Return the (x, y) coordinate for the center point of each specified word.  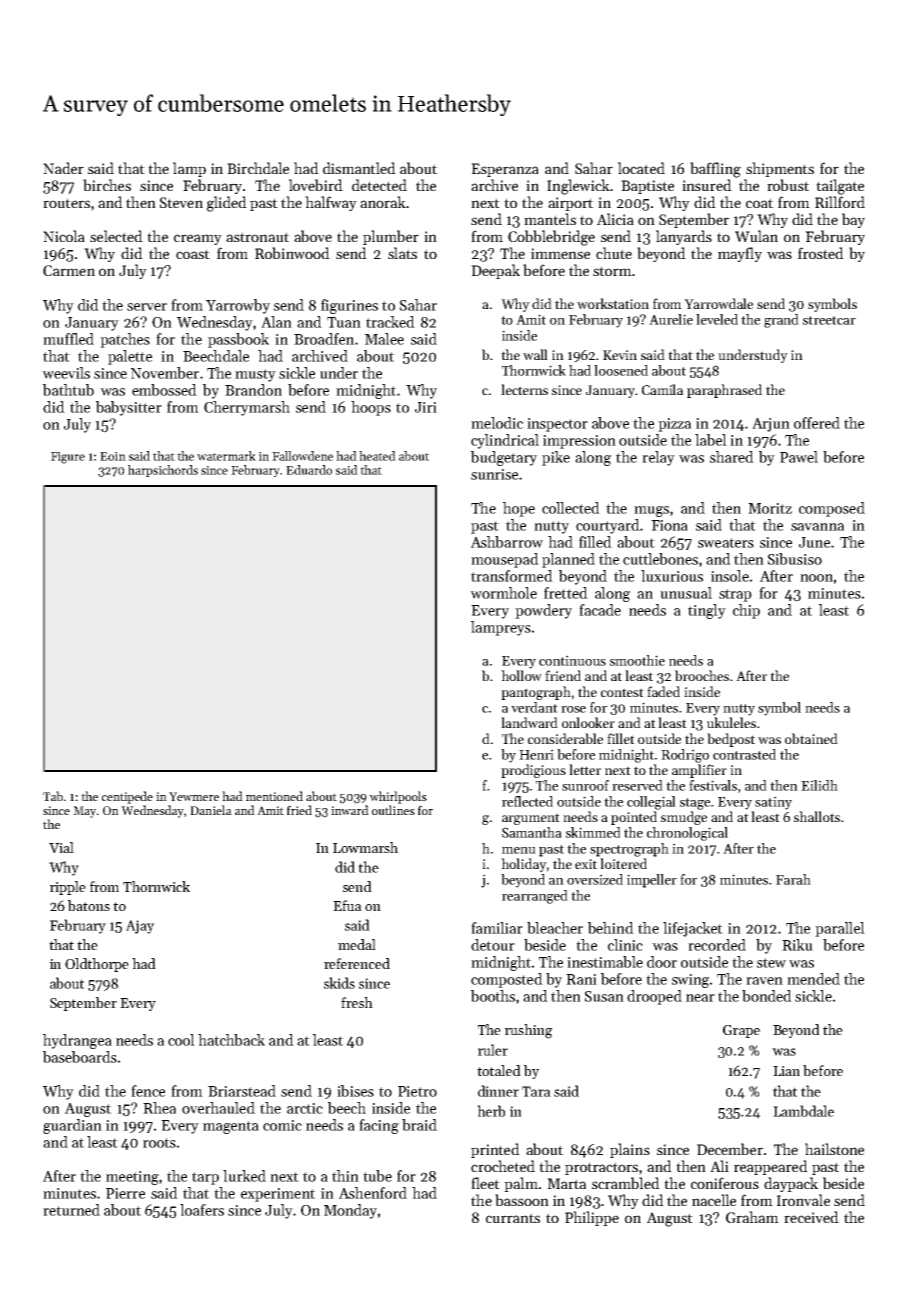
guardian (72, 1126)
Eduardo (309, 470)
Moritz (770, 508)
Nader (63, 168)
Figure (68, 458)
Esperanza (505, 170)
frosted (821, 253)
